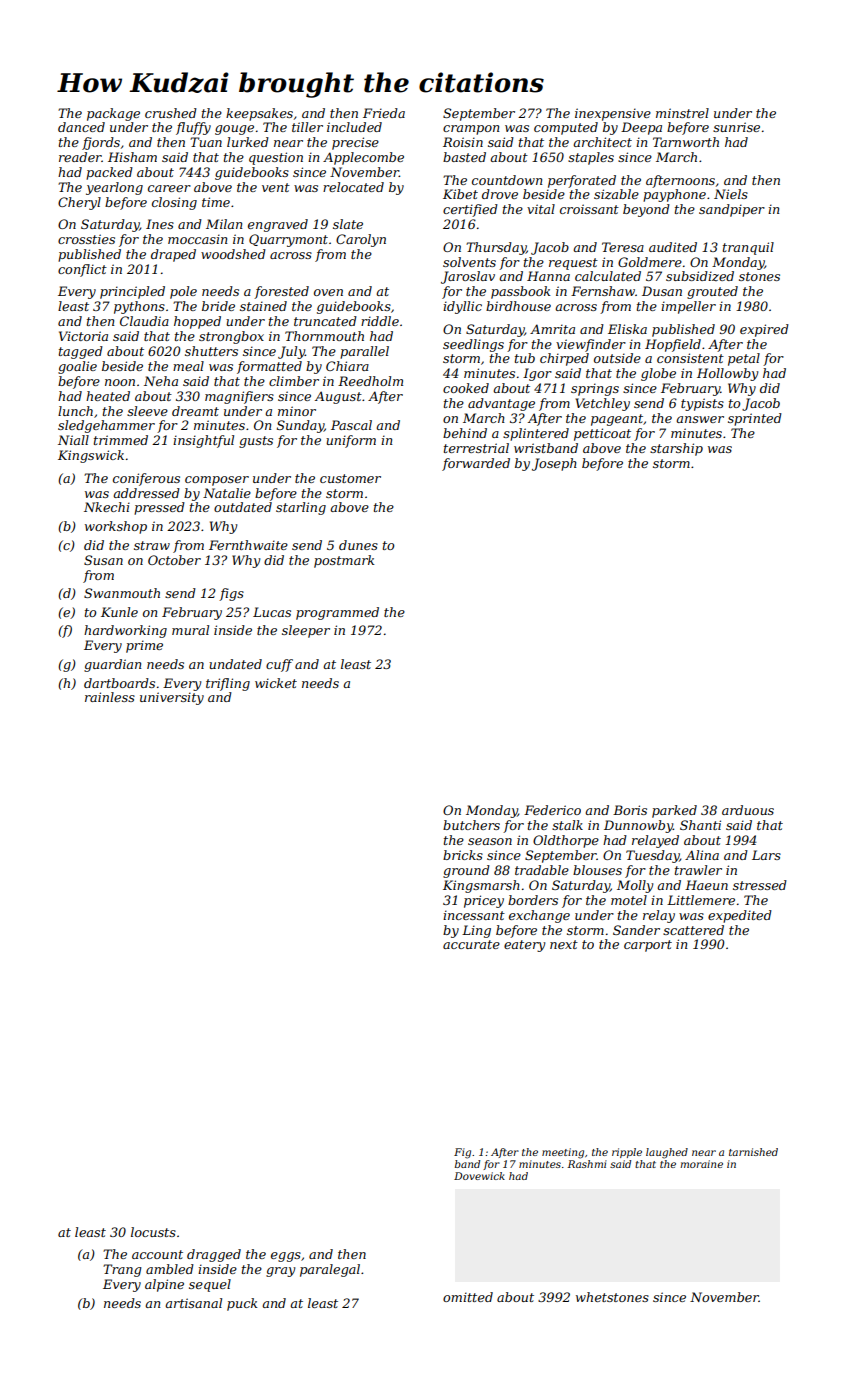 The width and height of the image is (849, 1400). I want to click on starship, so click(676, 449).
